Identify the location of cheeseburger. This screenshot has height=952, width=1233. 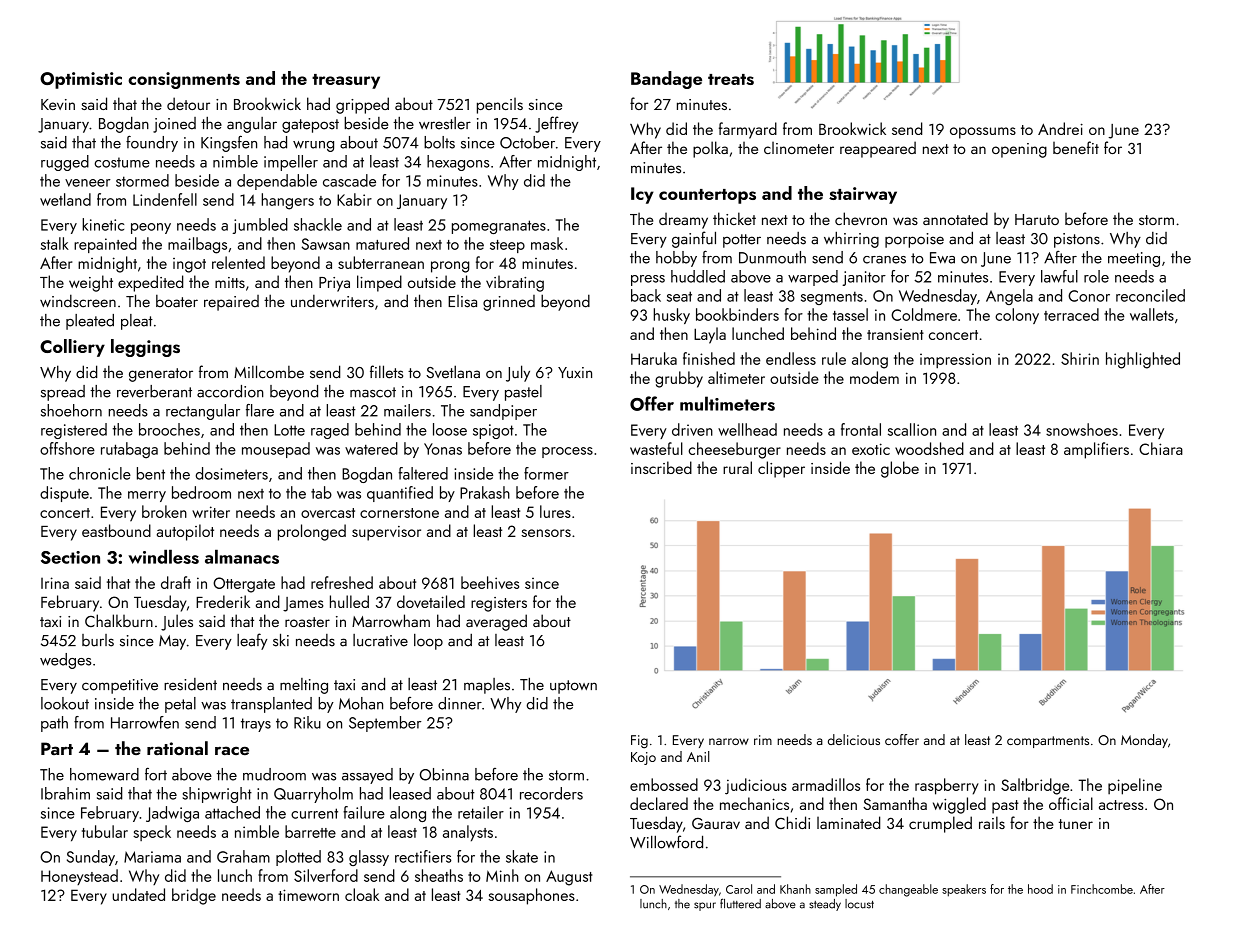
(735, 450).
